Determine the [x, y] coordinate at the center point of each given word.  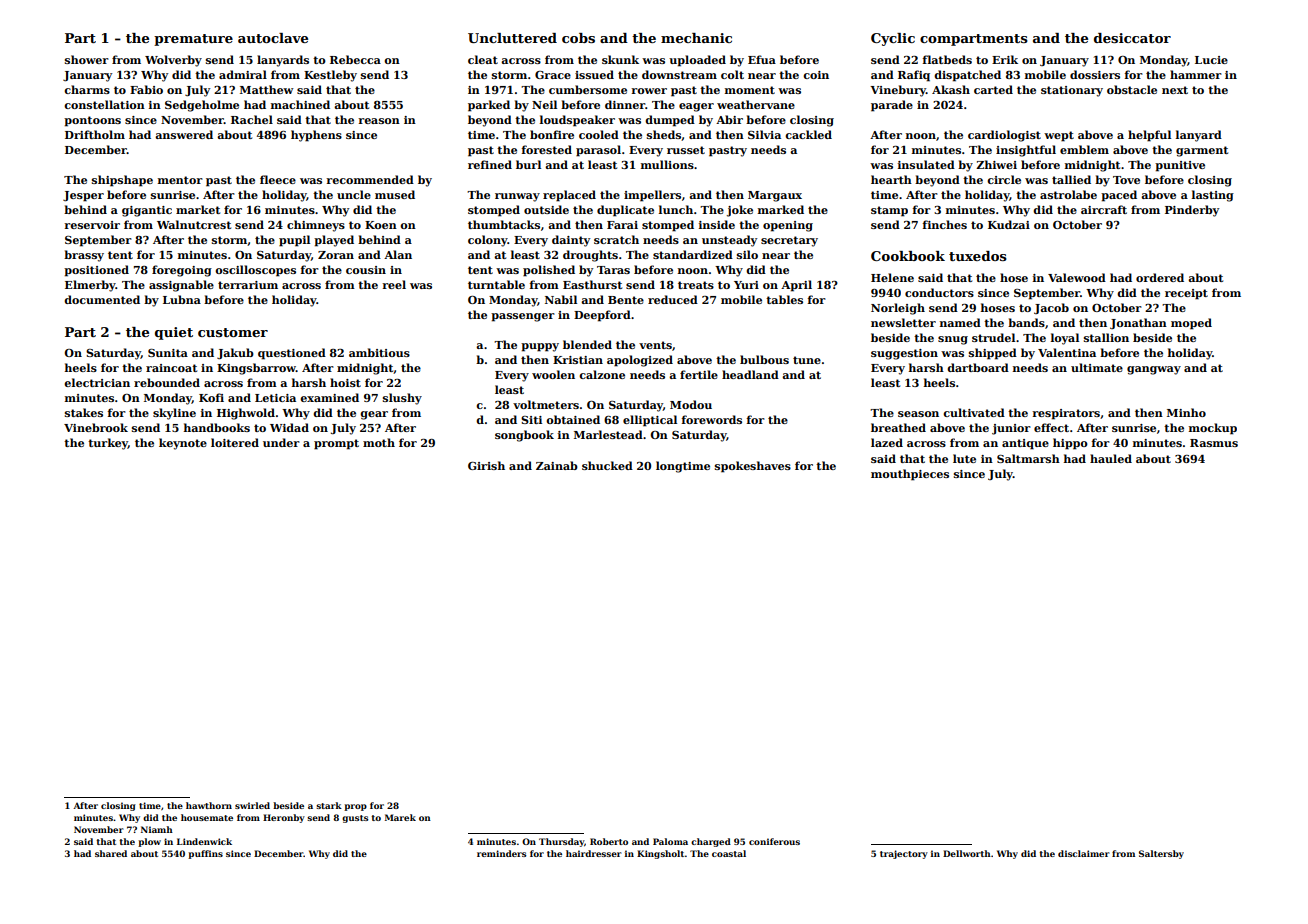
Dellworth [967, 853]
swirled [252, 805]
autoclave [273, 38]
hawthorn [209, 805]
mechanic [696, 38]
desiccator [1132, 38]
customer [233, 332]
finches [945, 224]
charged [711, 842]
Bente [626, 300]
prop [355, 807]
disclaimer [1084, 853]
